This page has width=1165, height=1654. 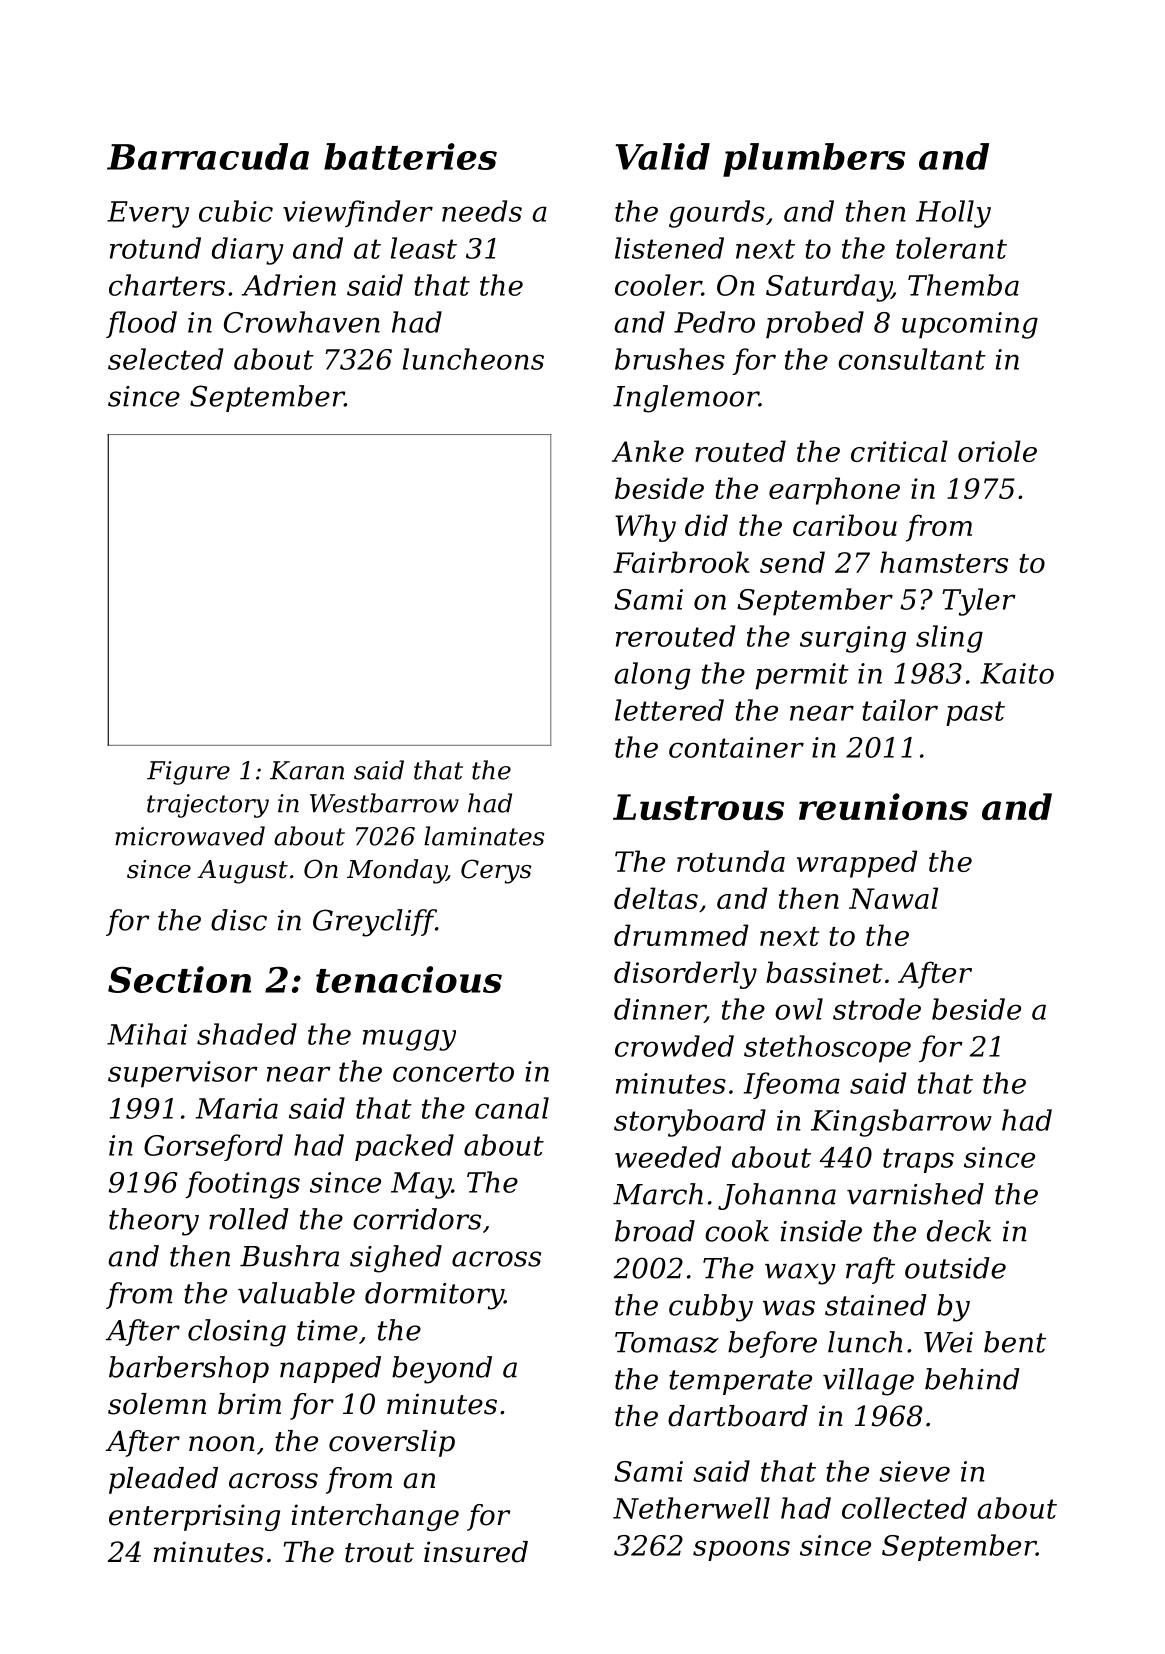 What do you see at coordinates (222, 1444) in the page?
I see `noon` at bounding box center [222, 1444].
